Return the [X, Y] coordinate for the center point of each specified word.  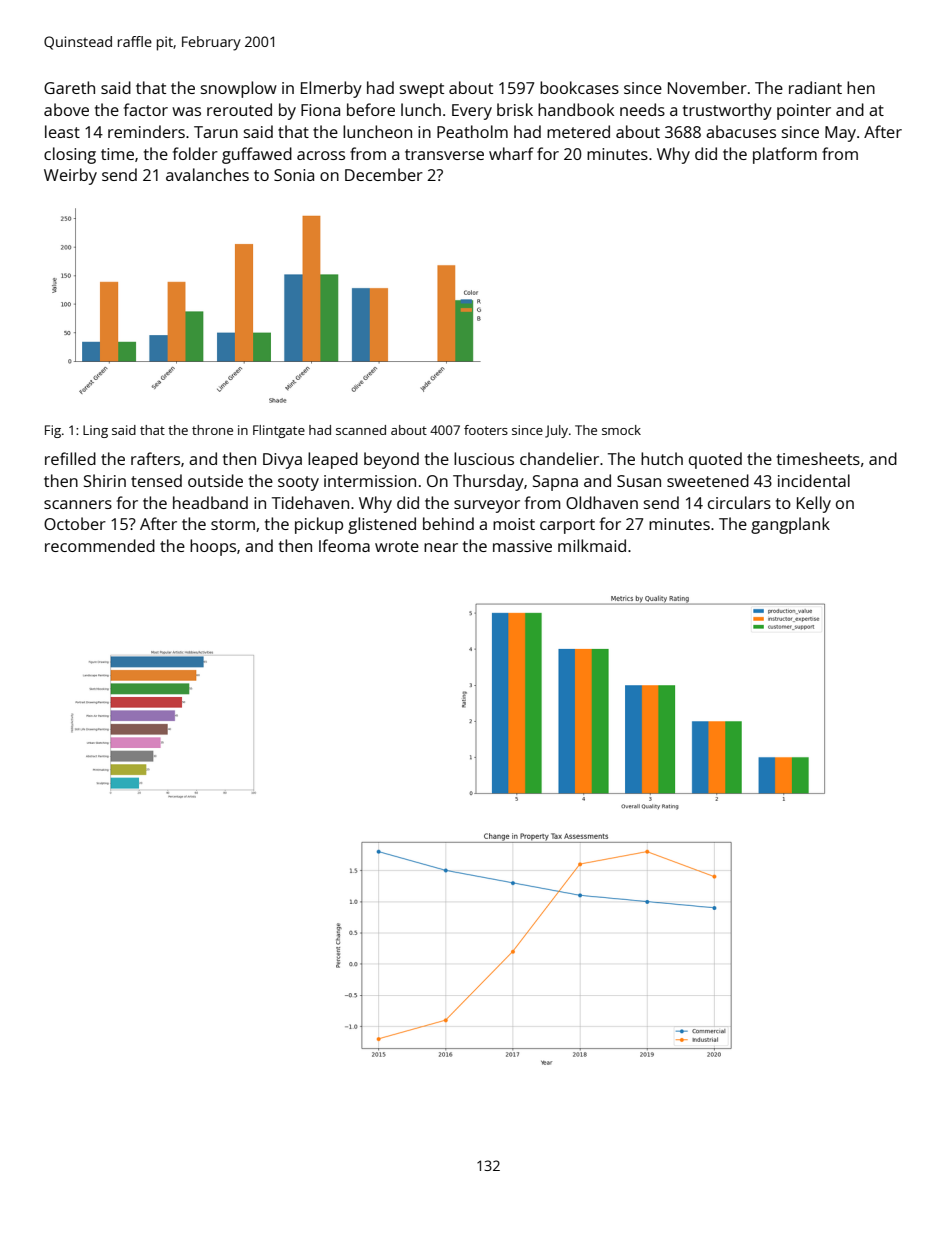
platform [785, 155]
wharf [511, 153]
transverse [444, 154]
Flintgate [279, 431]
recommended [100, 545]
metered [578, 131]
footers [486, 430]
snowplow [239, 89]
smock [621, 430]
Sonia [294, 175]
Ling [95, 431]
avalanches [207, 174]
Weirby [70, 176]
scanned [361, 430]
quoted [715, 460]
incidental [814, 480]
